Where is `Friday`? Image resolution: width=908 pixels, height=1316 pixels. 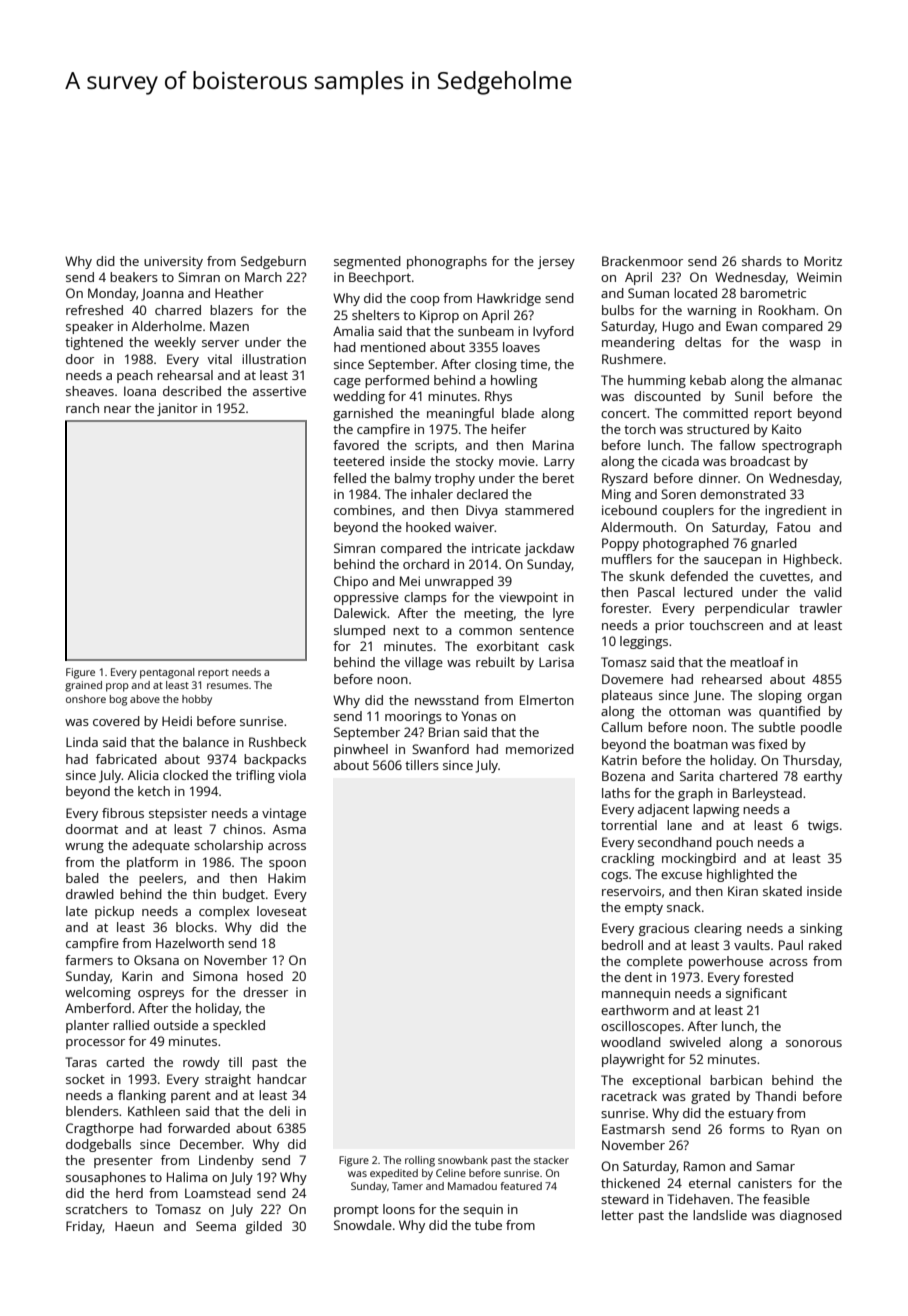 Friday is located at coordinates (84, 1227).
